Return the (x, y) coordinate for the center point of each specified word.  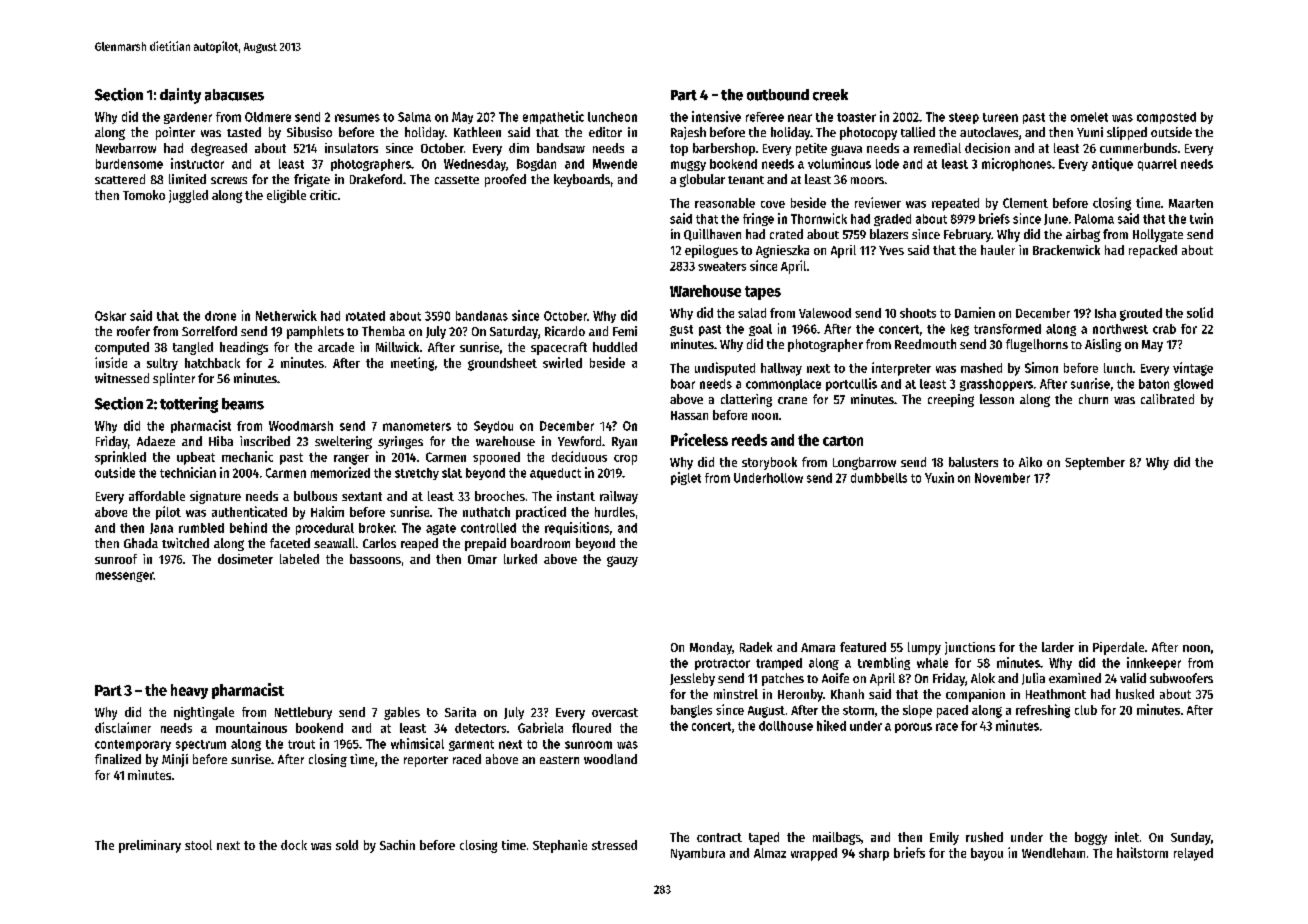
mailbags (837, 838)
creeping (951, 400)
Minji (175, 760)
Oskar (110, 316)
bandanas (482, 316)
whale (932, 663)
